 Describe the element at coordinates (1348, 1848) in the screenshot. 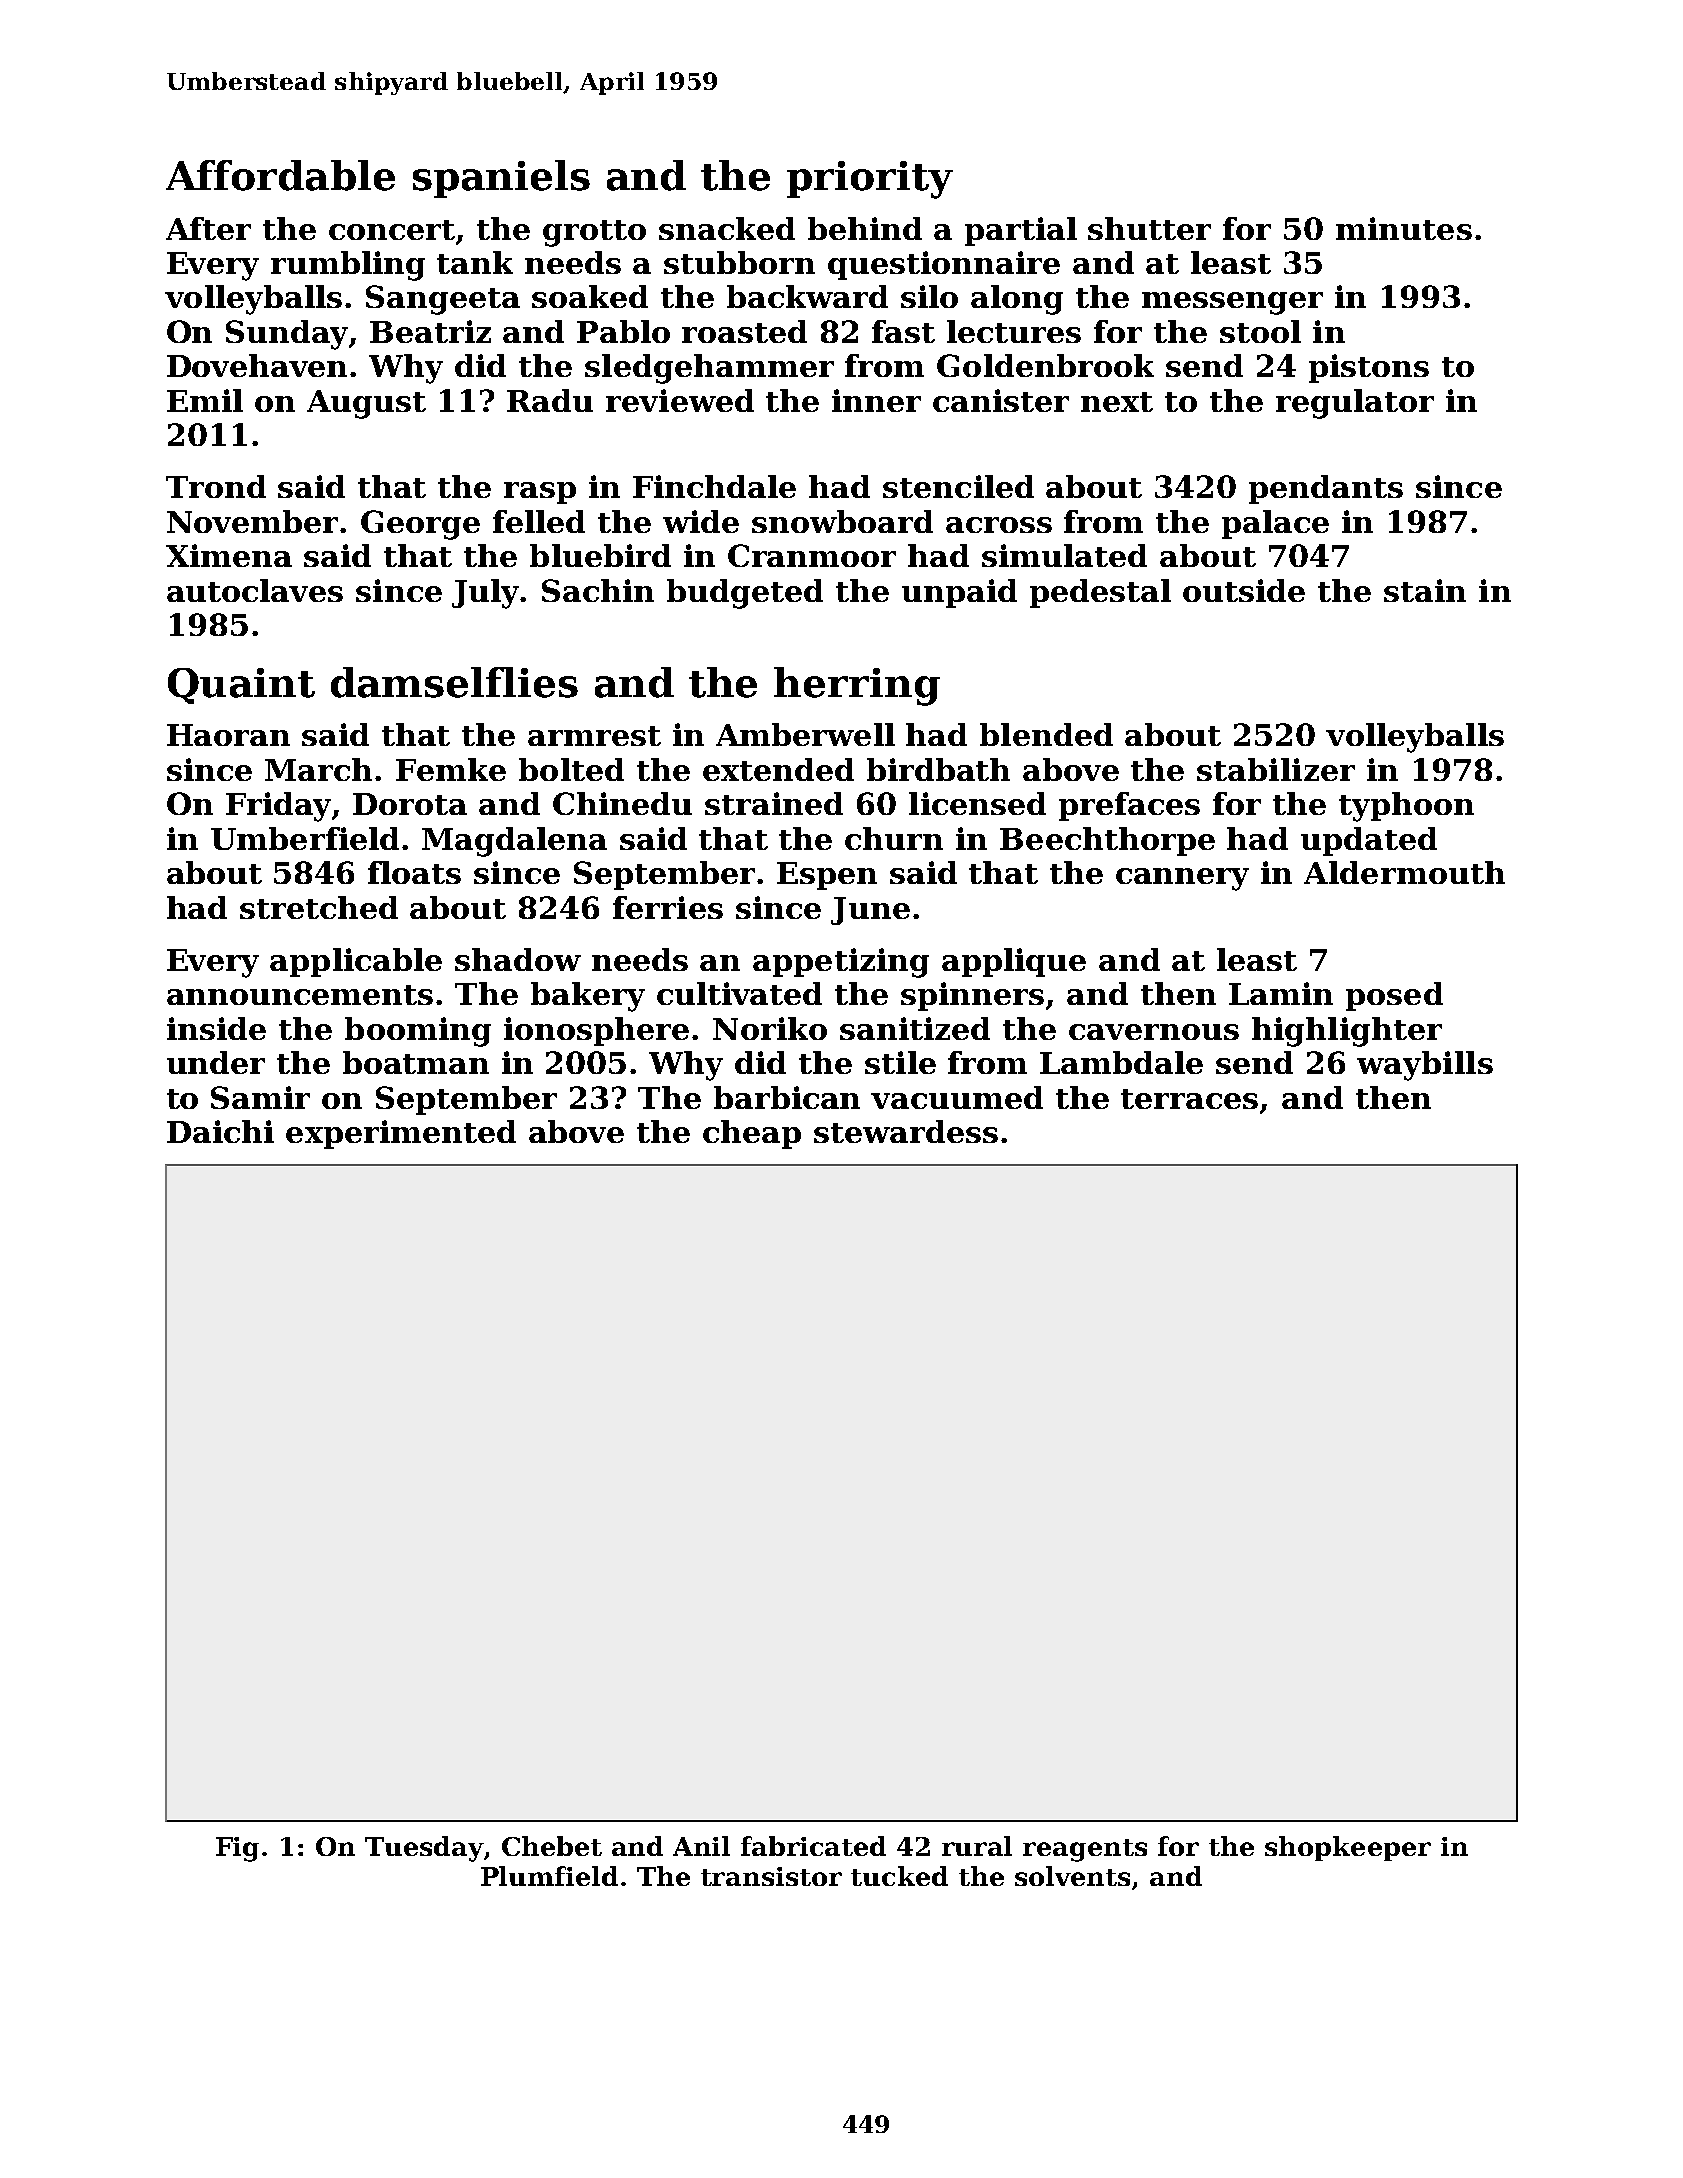

I see `shopkeeper` at that location.
